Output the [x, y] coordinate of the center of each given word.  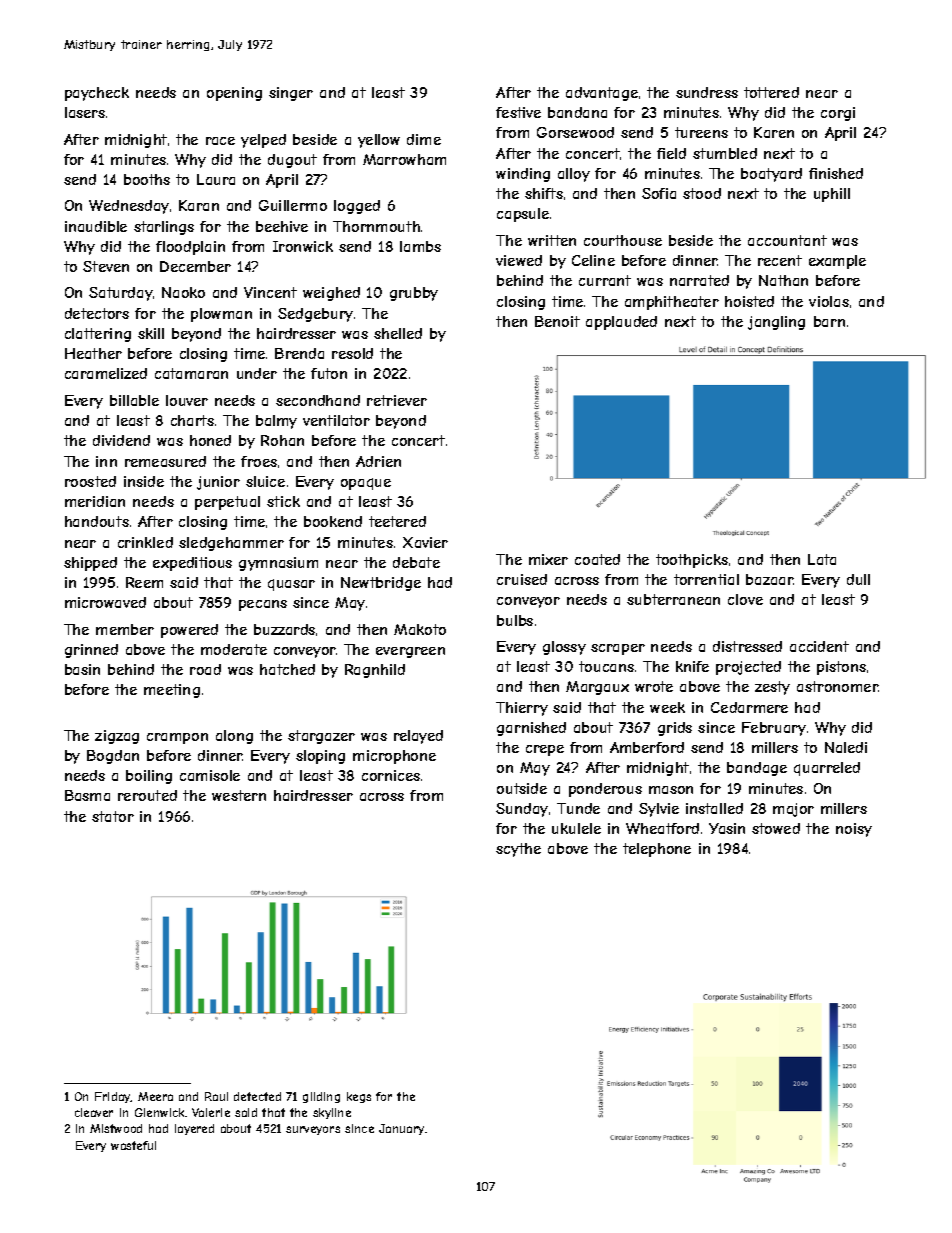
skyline [332, 1113]
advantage [602, 94]
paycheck [97, 94]
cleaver [94, 1112]
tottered [771, 92]
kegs [359, 1097]
